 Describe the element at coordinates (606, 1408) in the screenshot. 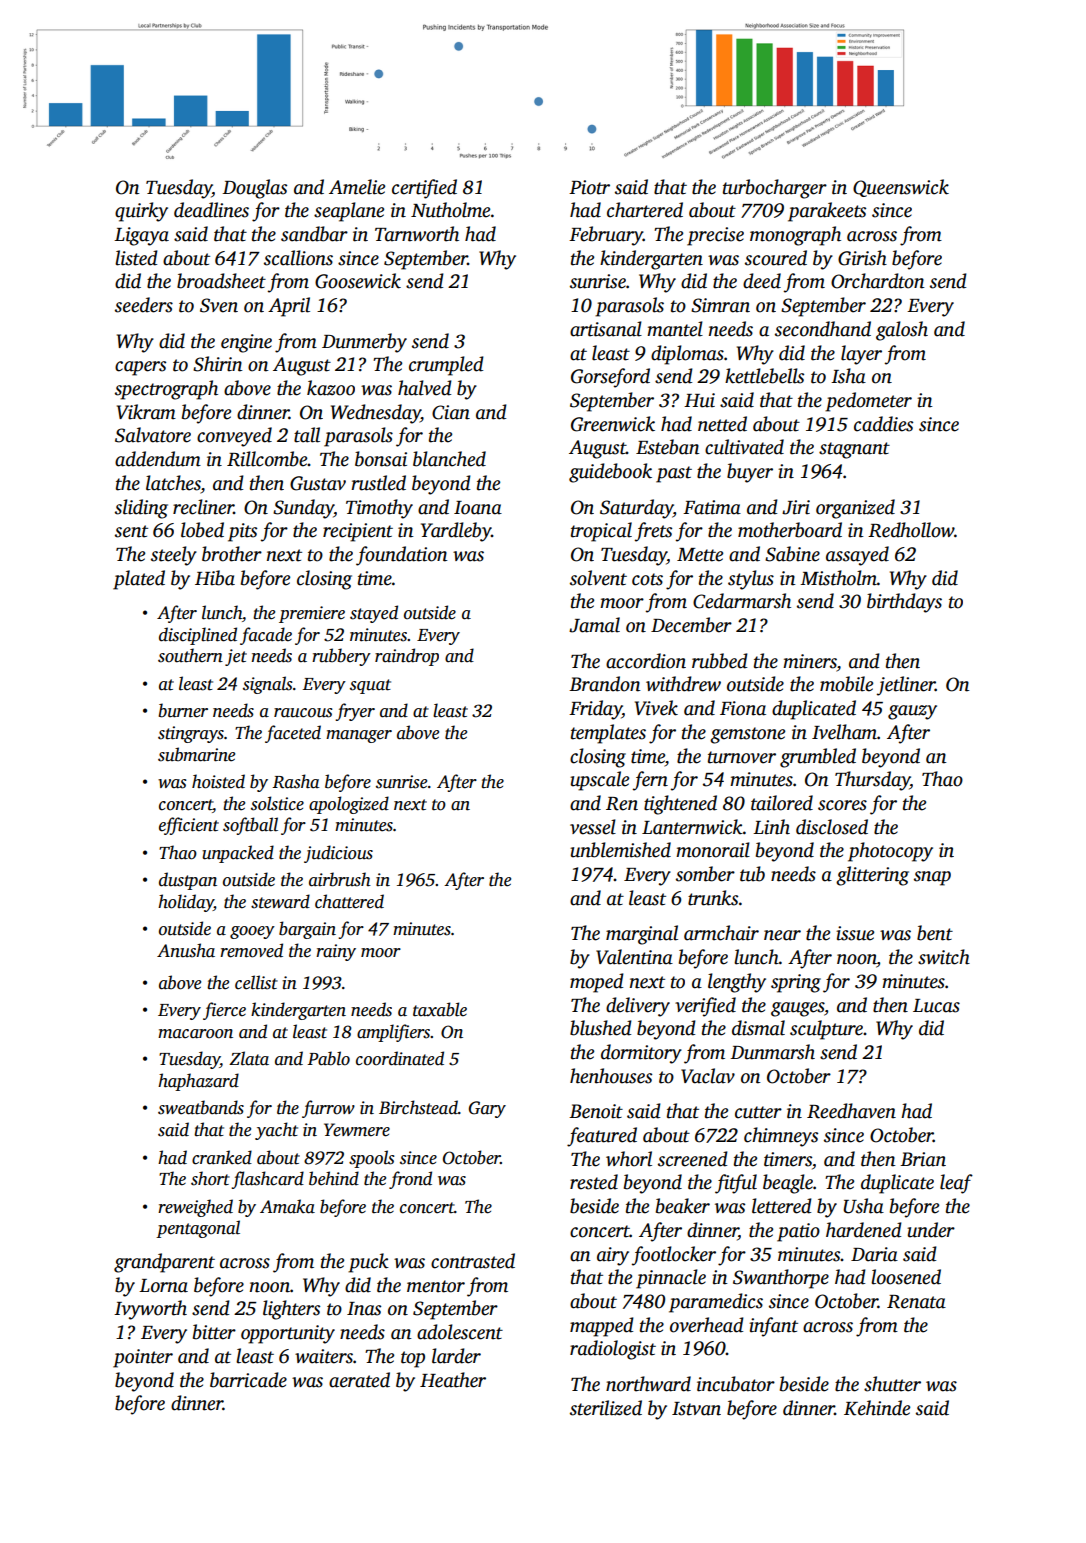

I see `sterilized` at that location.
